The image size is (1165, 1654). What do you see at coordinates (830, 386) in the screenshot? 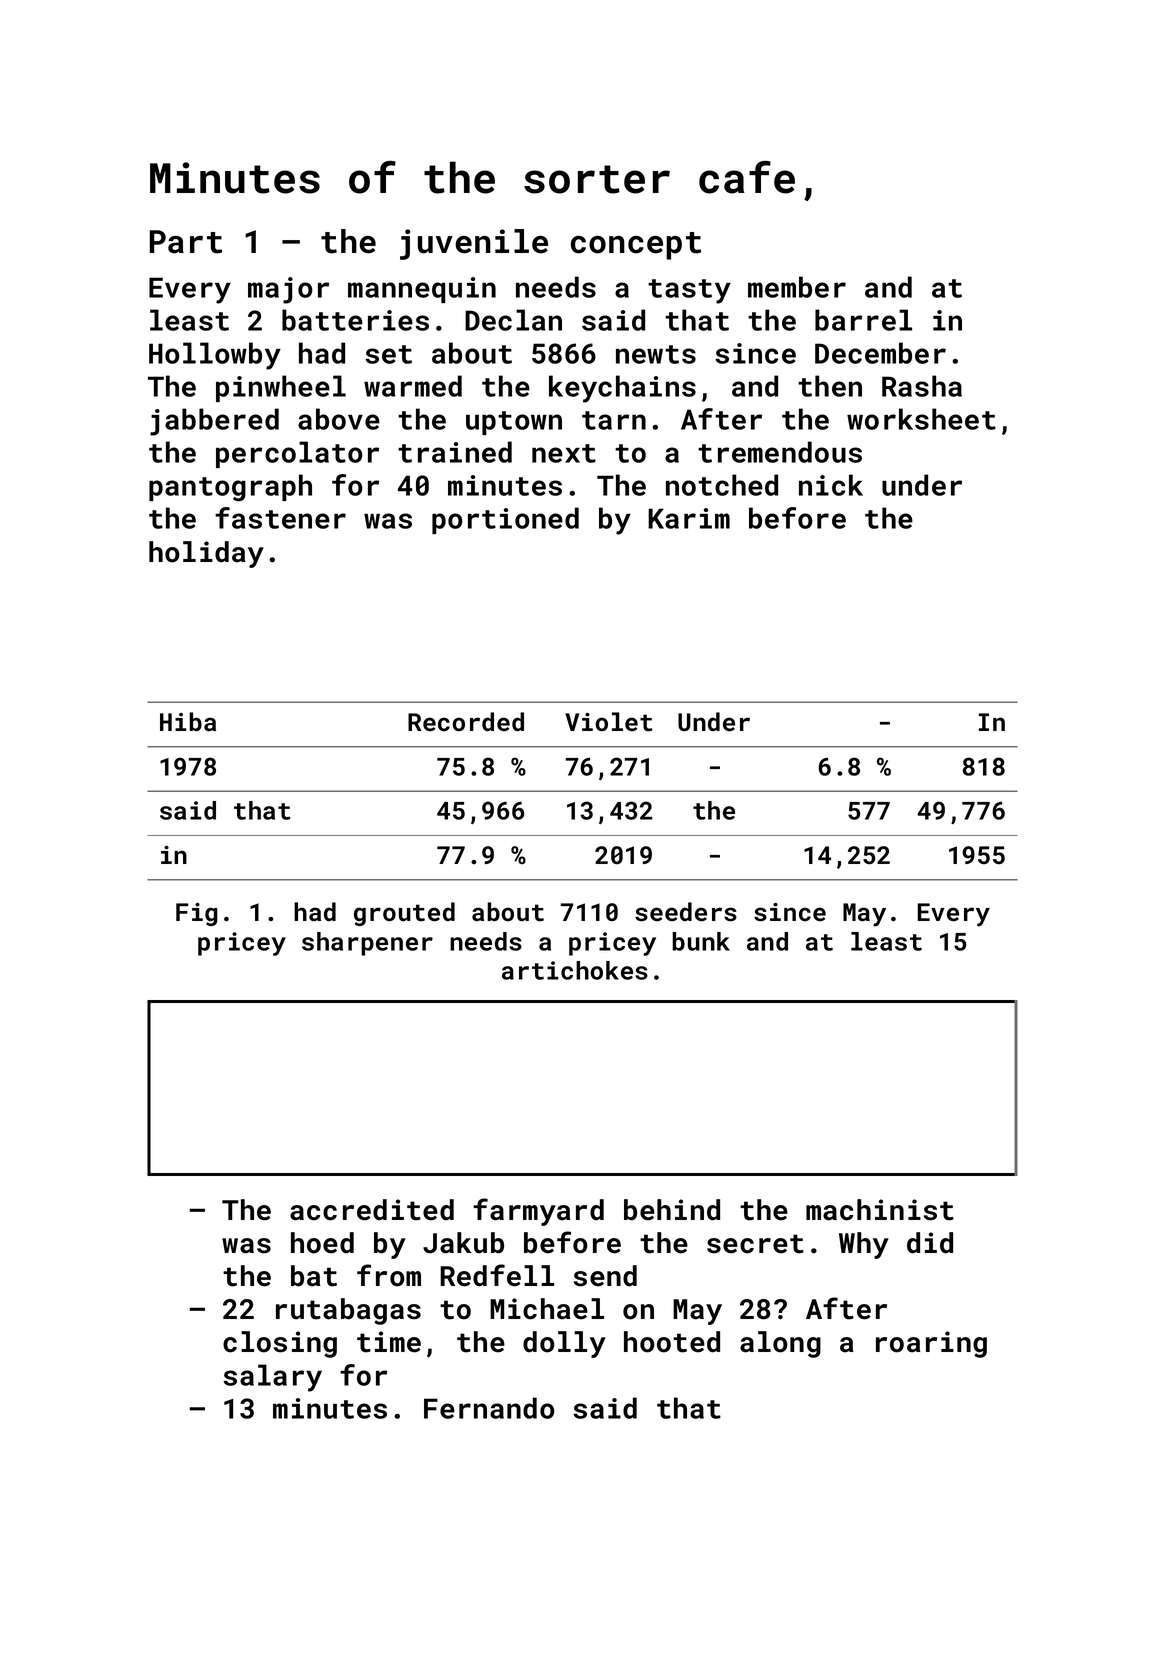
I see `then` at bounding box center [830, 386].
